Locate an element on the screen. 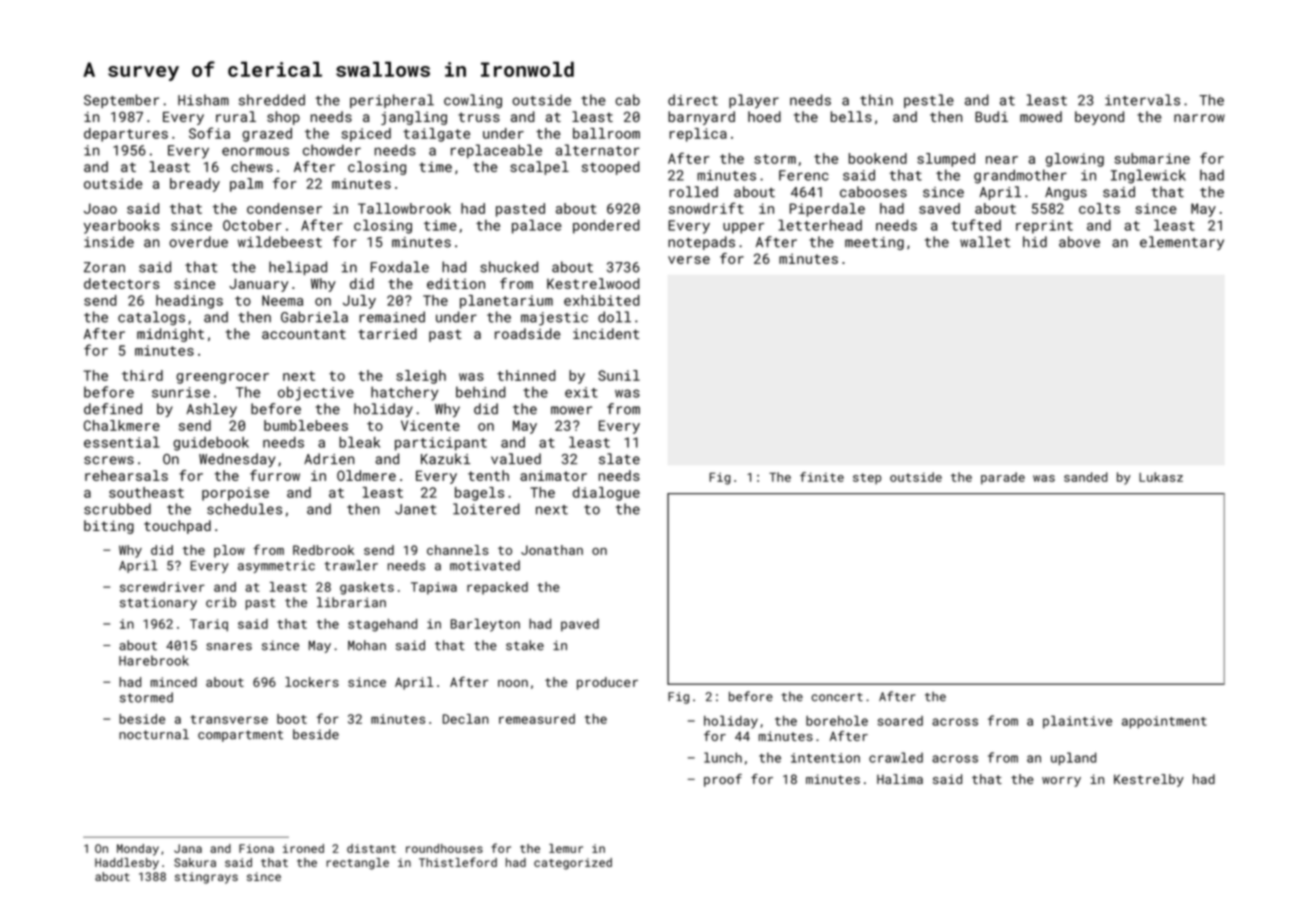 The height and width of the screenshot is (924, 1308). parade is located at coordinates (1003, 478).
